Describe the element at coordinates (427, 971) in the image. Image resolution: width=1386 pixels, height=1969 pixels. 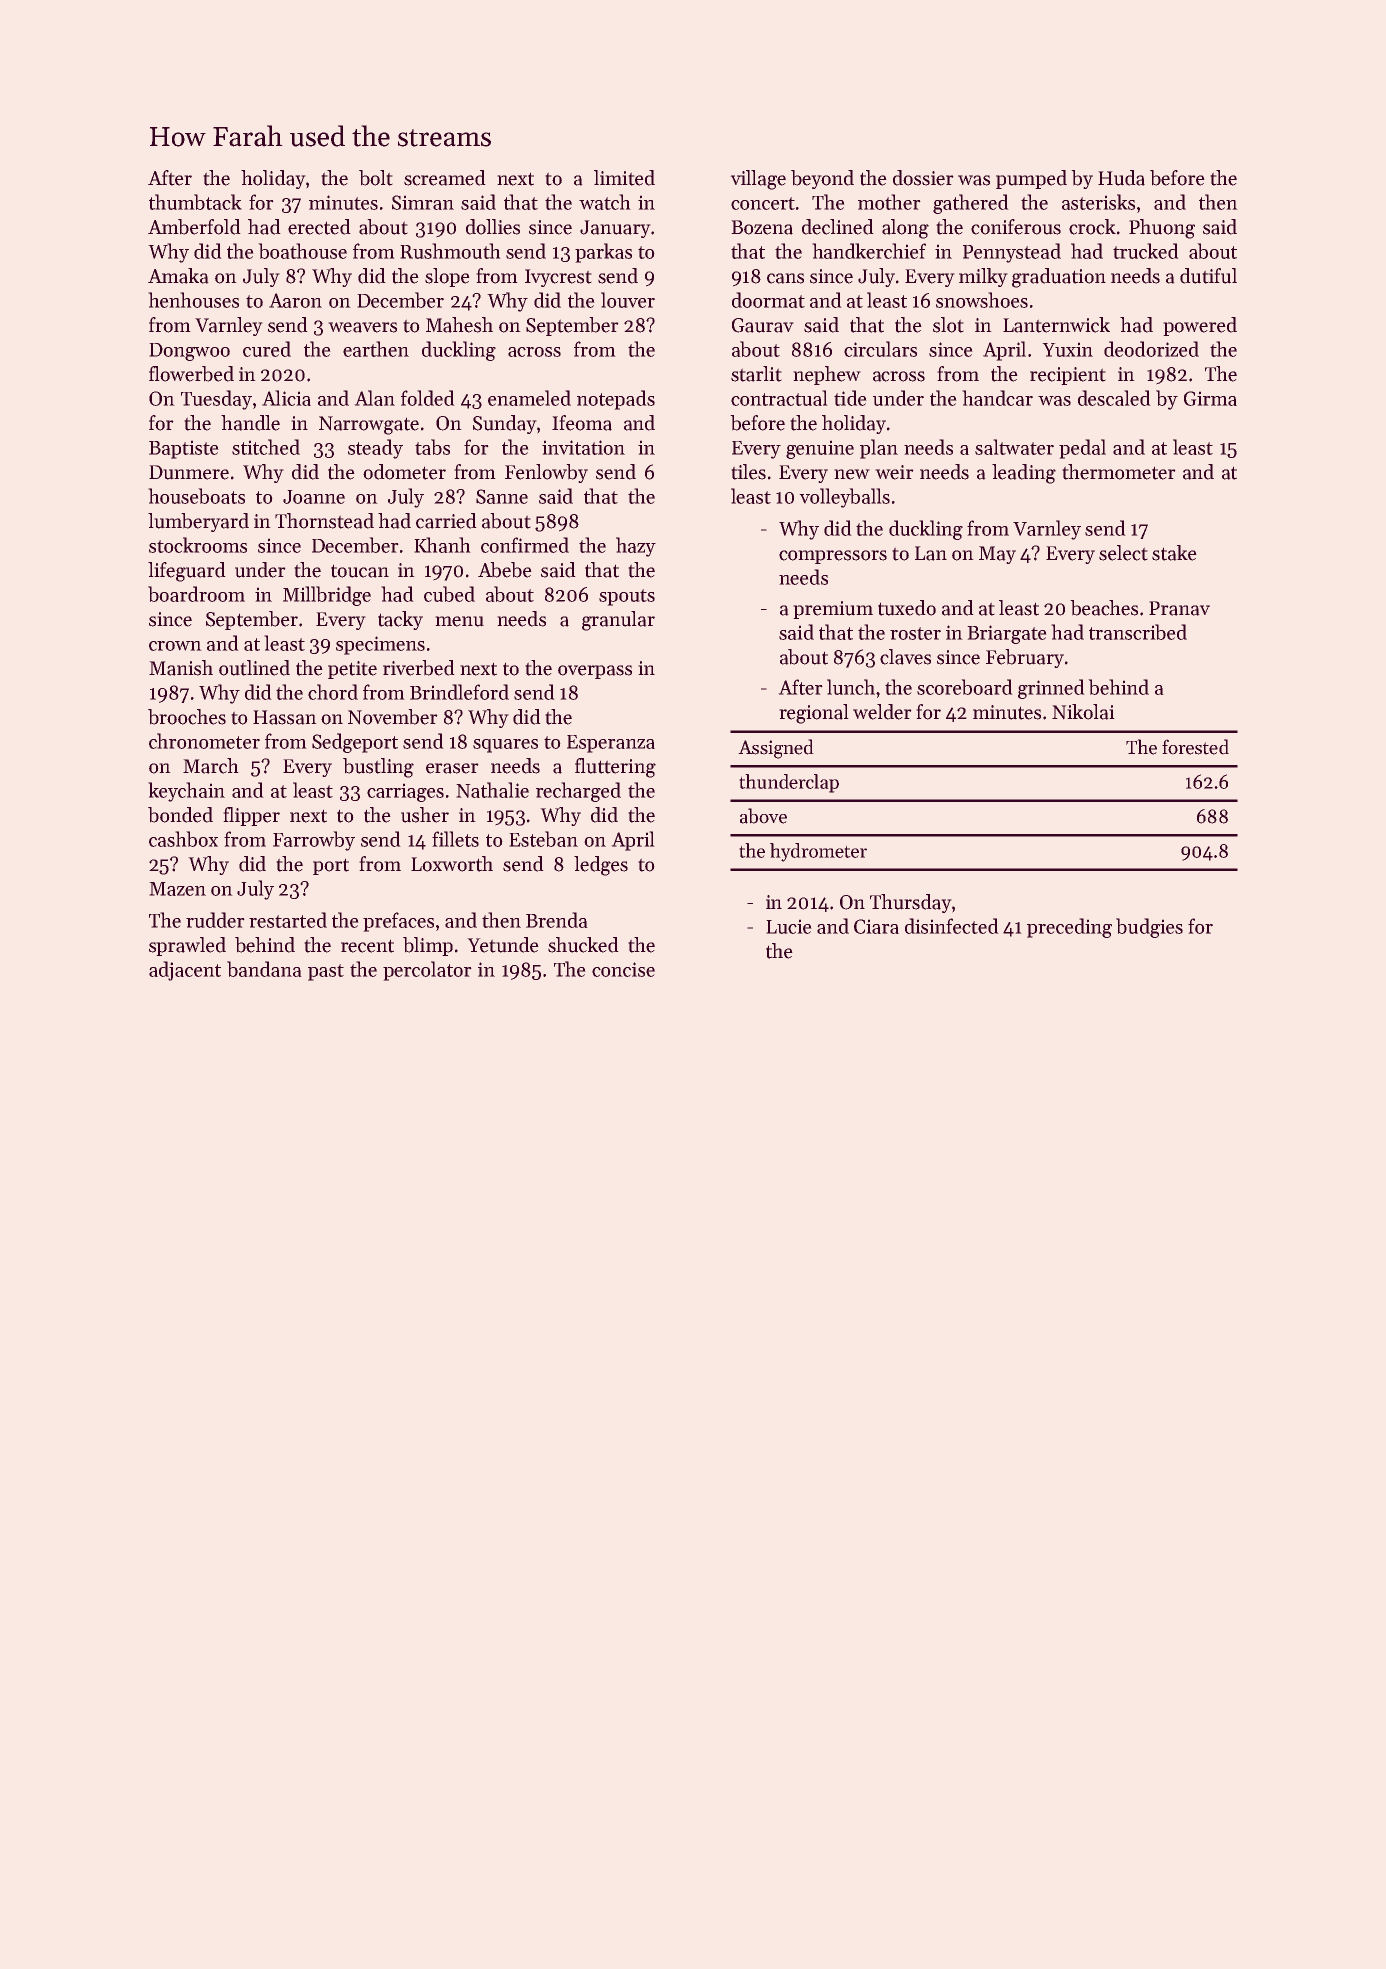
I see `percolator` at that location.
